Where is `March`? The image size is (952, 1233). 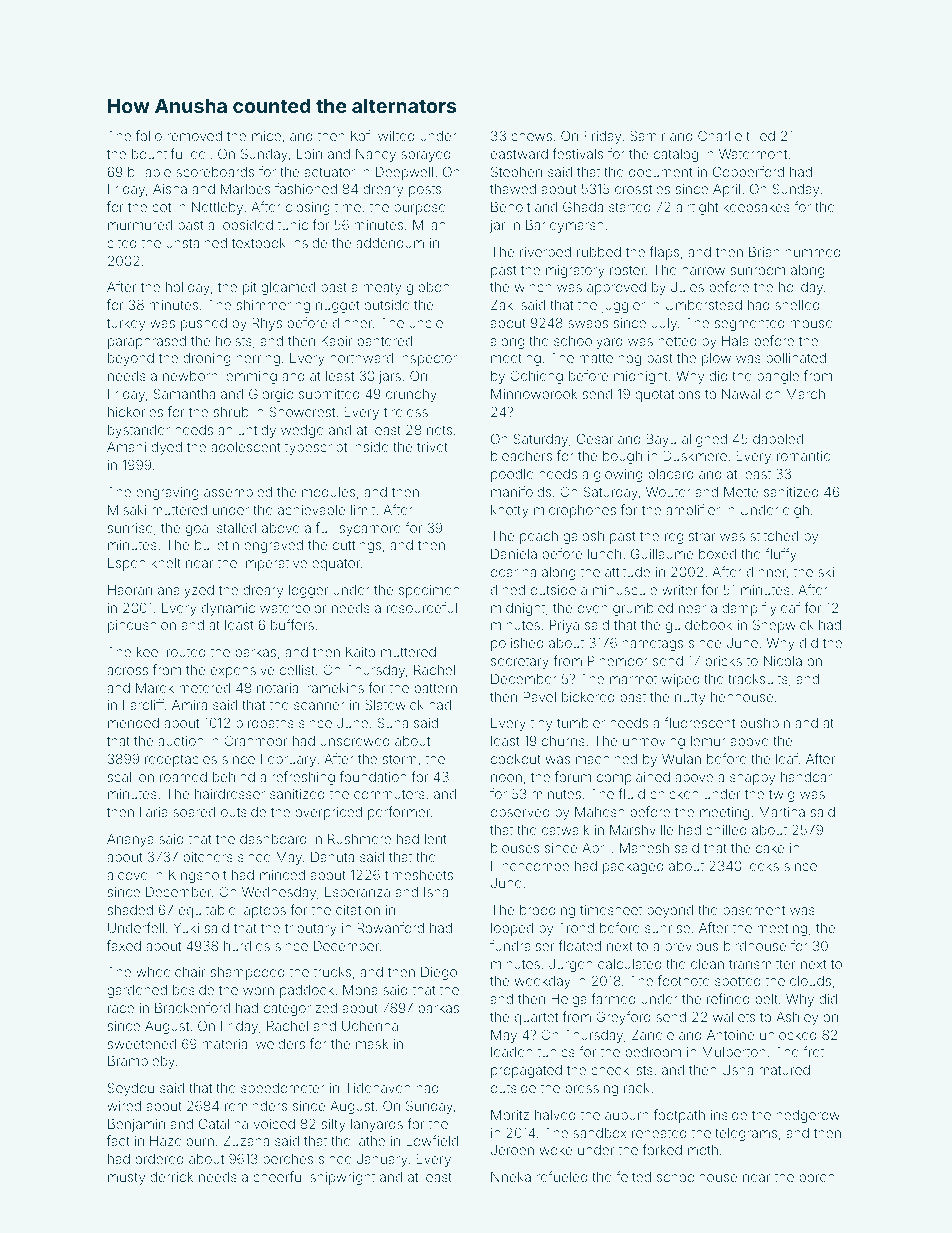
March is located at coordinates (805, 394).
